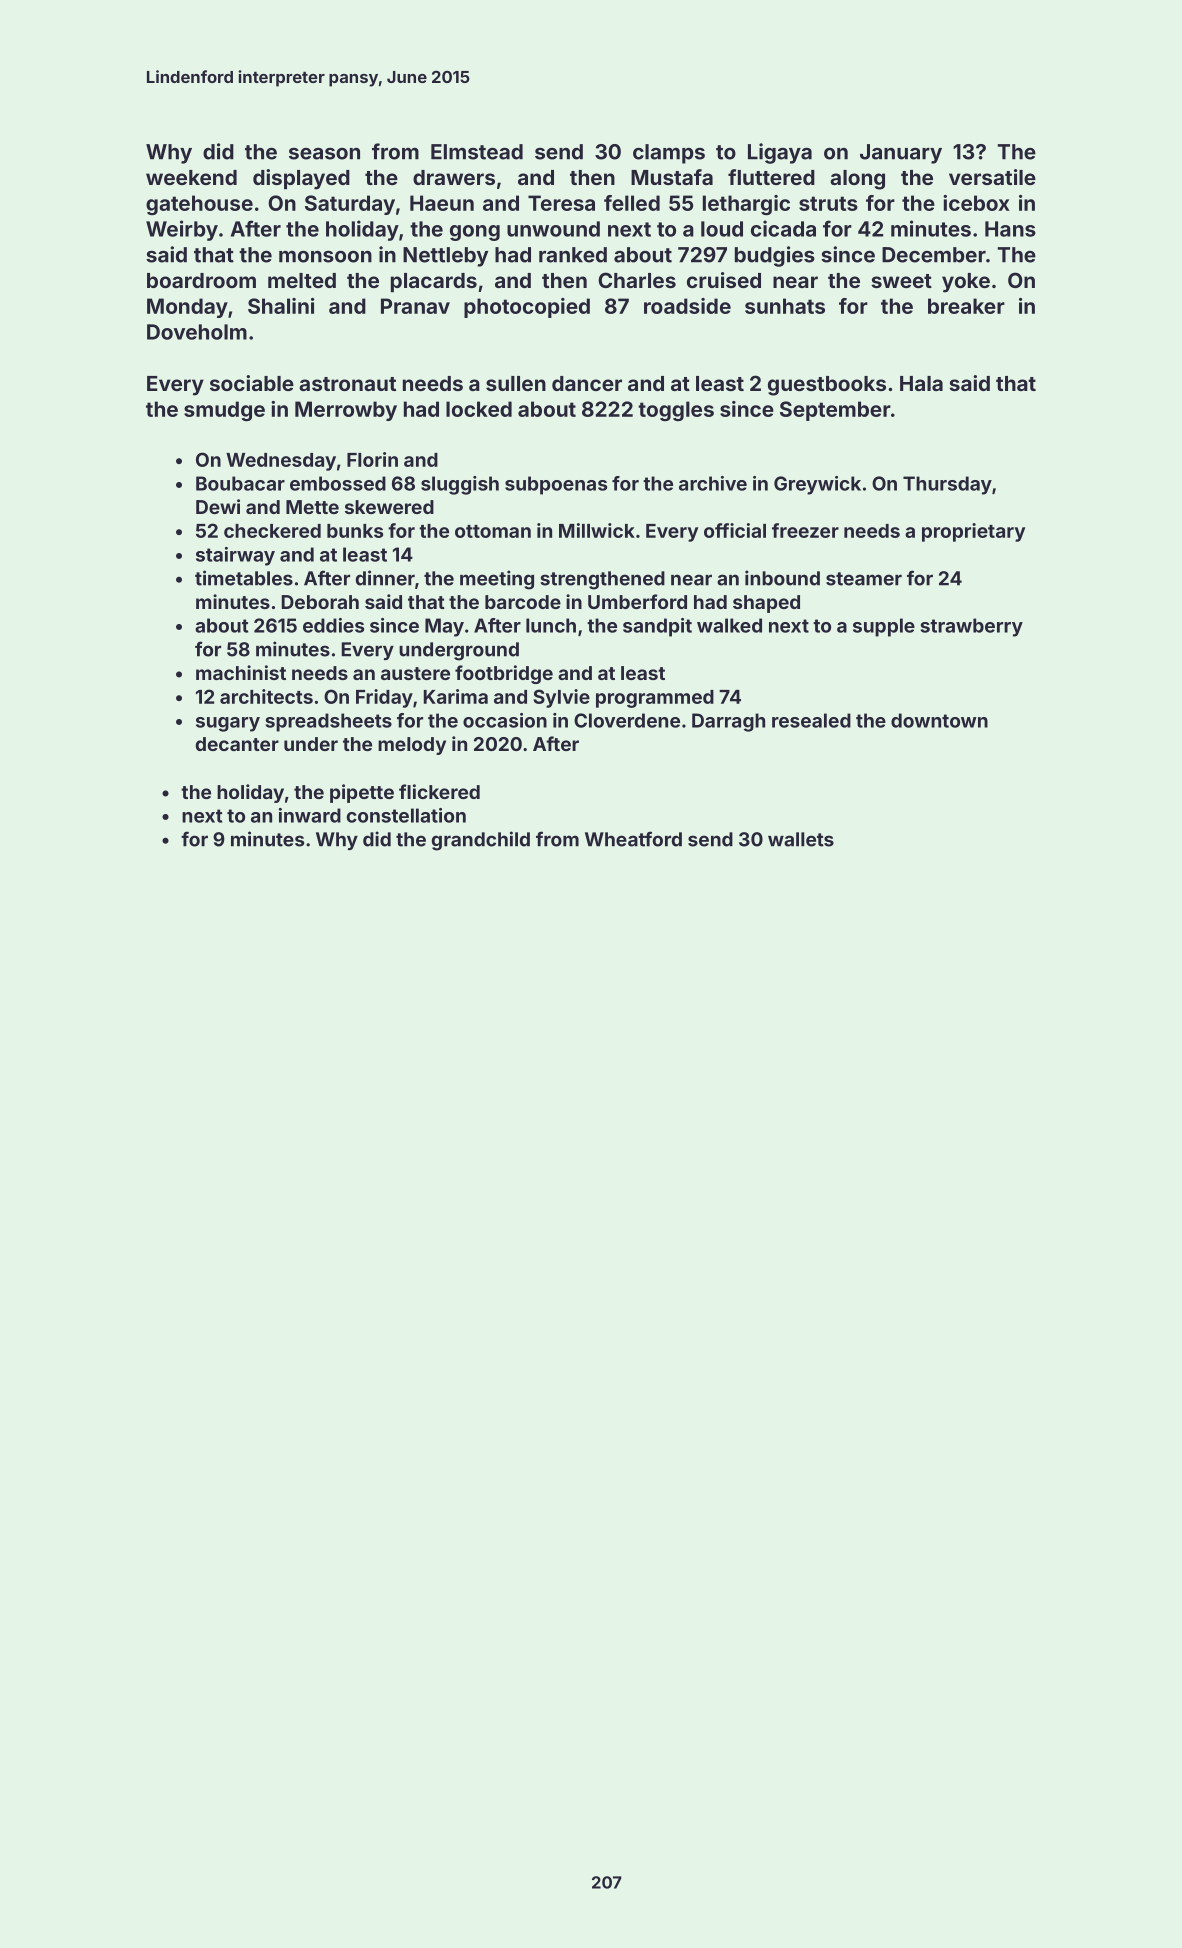 The image size is (1182, 1948). What do you see at coordinates (934, 255) in the image?
I see `December` at bounding box center [934, 255].
